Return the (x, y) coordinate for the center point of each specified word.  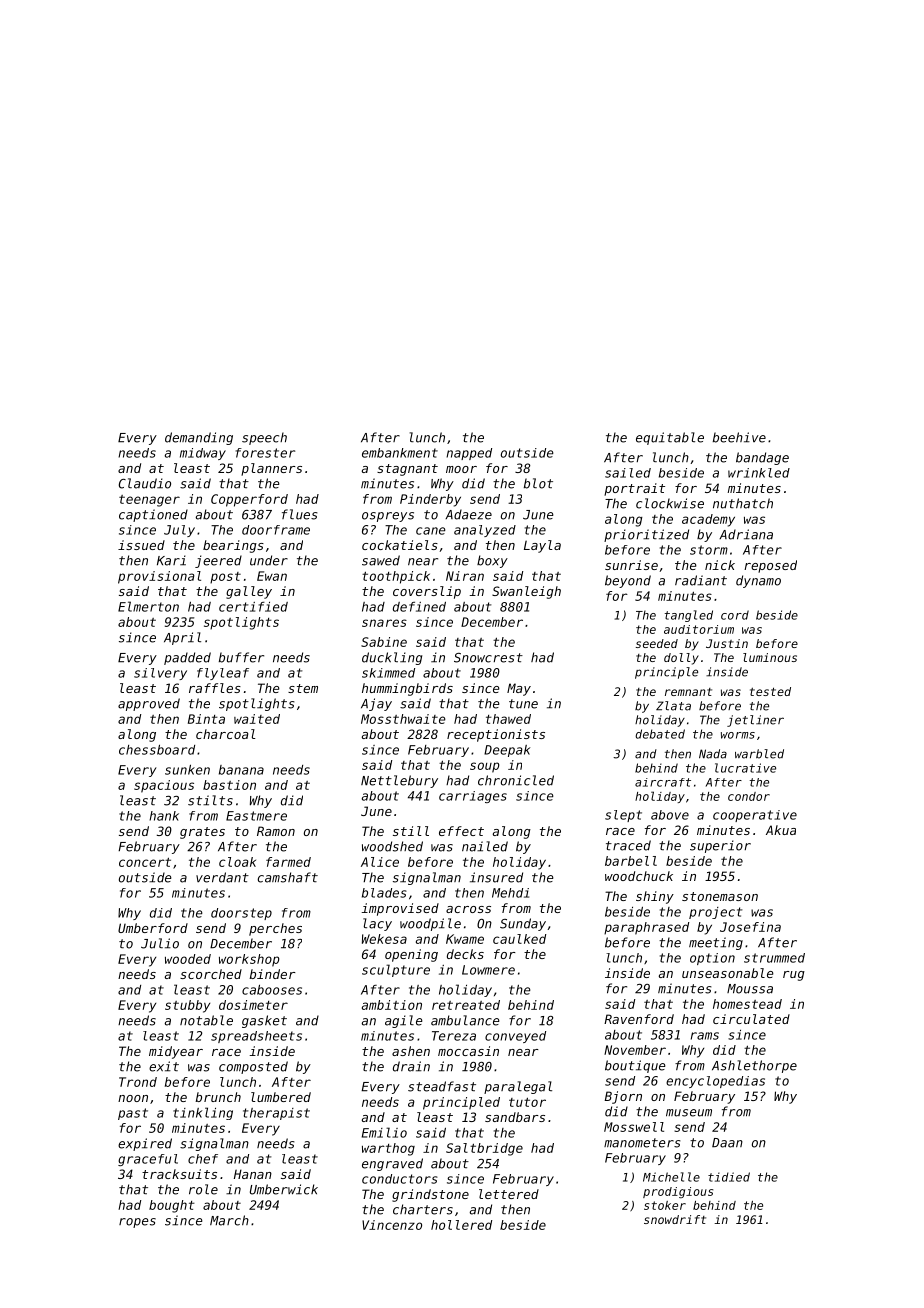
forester (265, 453)
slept (623, 816)
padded (187, 658)
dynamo (758, 581)
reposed (770, 566)
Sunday (523, 924)
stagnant (407, 470)
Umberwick (284, 1189)
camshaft (287, 877)
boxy (492, 561)
